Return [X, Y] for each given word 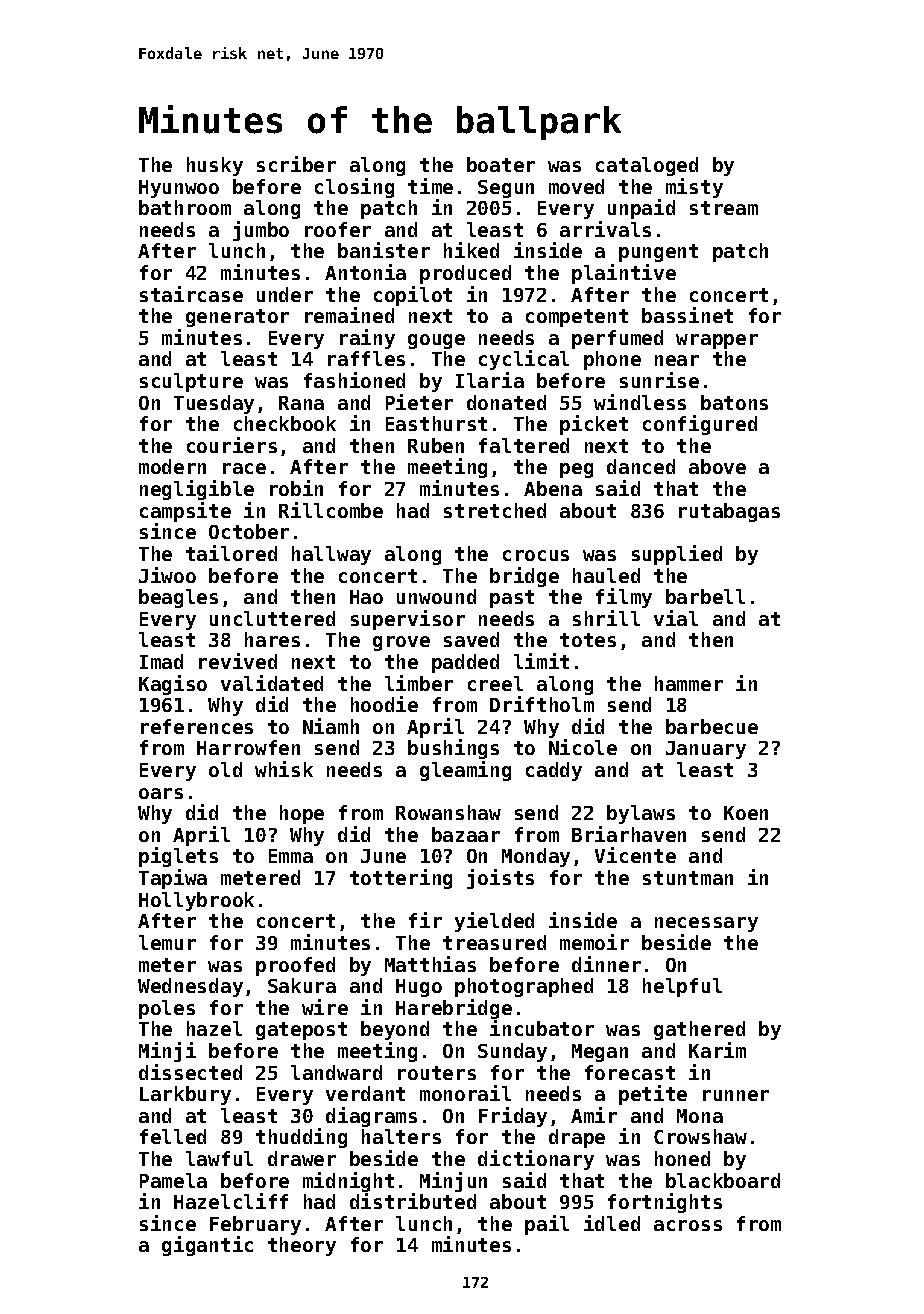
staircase [191, 294]
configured [700, 425]
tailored [231, 553]
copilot [413, 296]
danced [641, 466]
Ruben [436, 445]
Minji [167, 1052]
